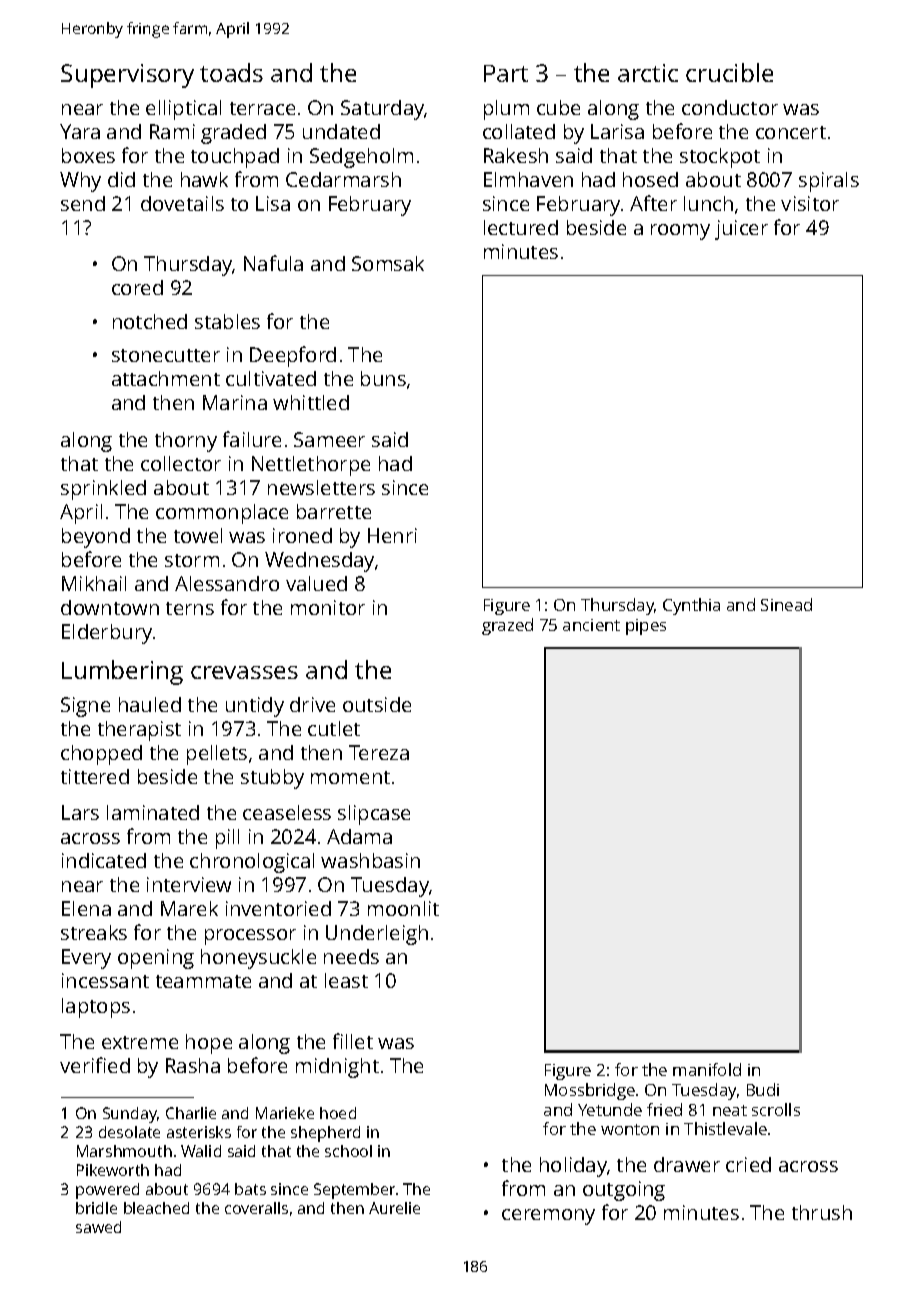  I want to click on Cynthia, so click(691, 606).
